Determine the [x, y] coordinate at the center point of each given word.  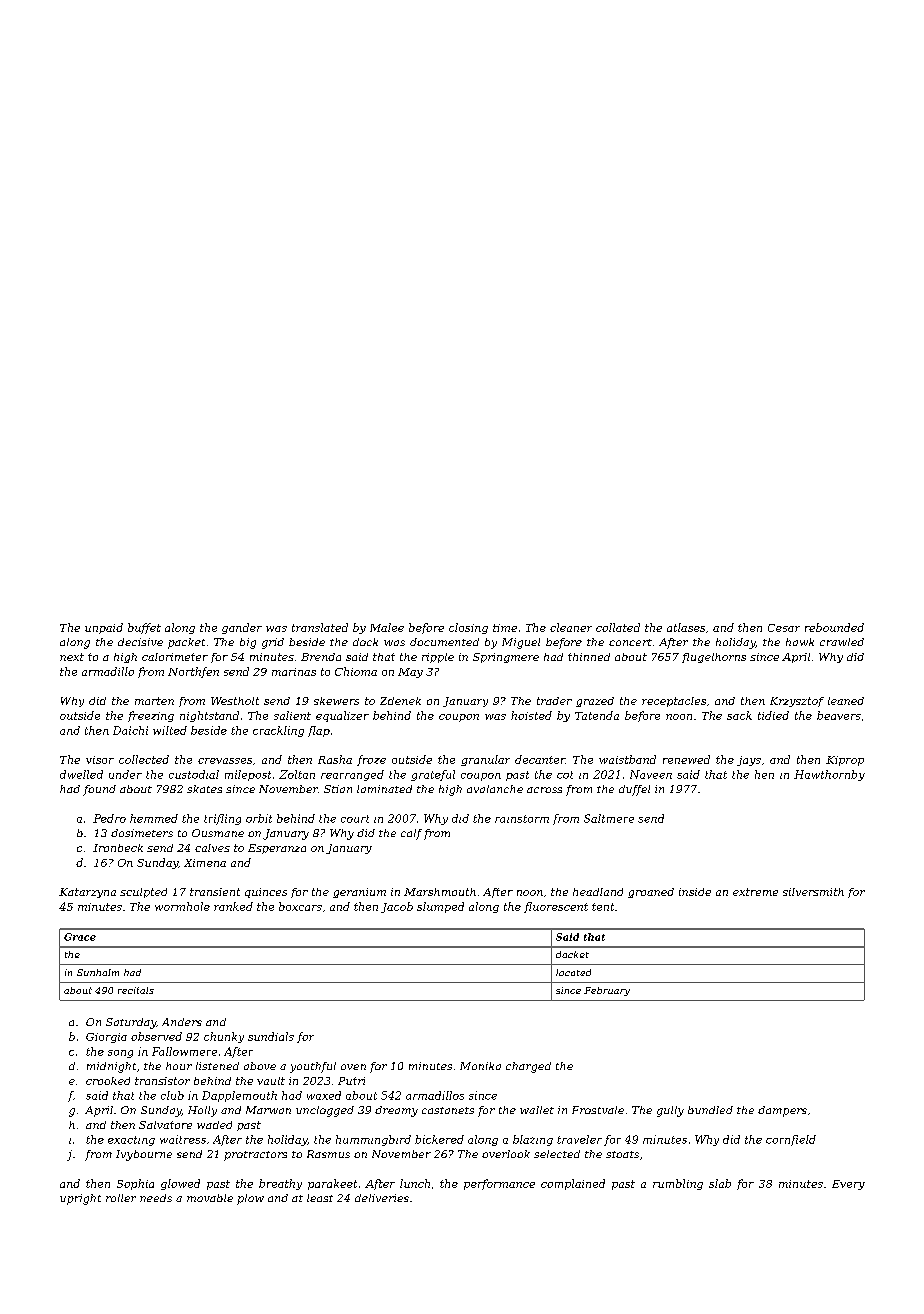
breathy [280, 1184]
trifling [222, 819]
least [320, 1198]
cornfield [791, 1140]
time [505, 628]
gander [242, 628]
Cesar [784, 628]
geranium [359, 893]
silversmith [813, 892]
